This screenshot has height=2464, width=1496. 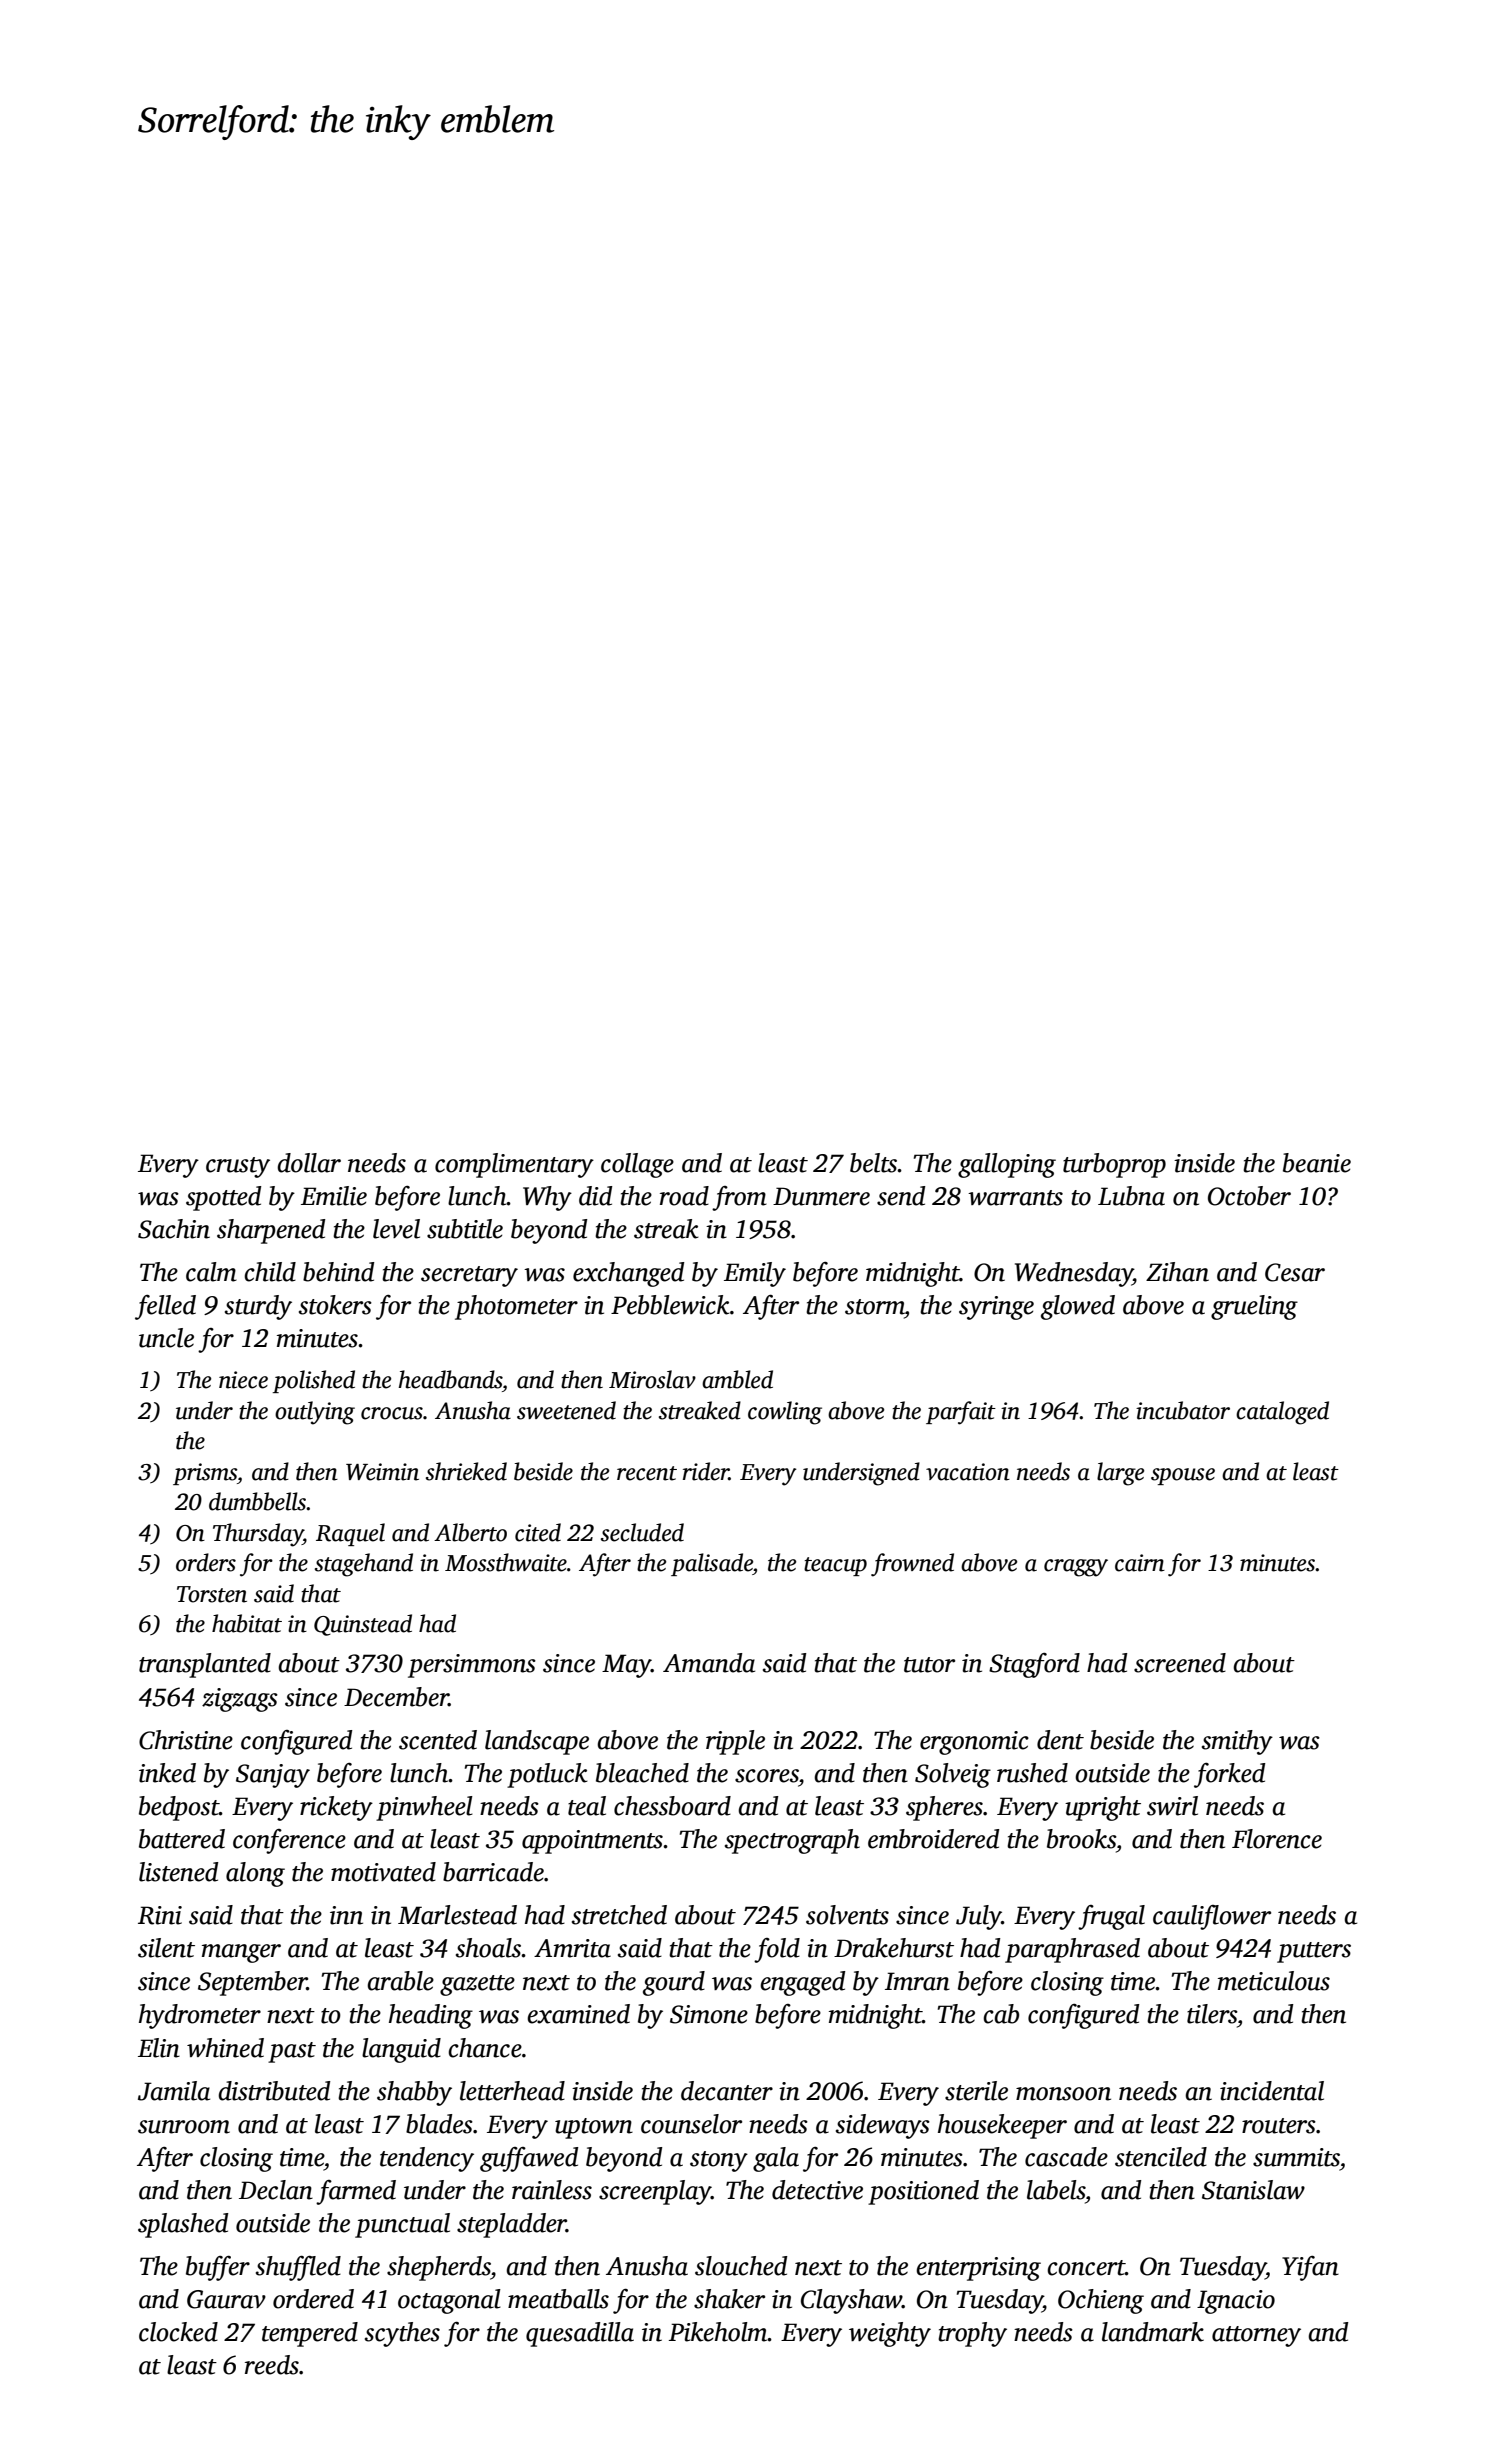 I want to click on beanie, so click(x=1317, y=1163).
